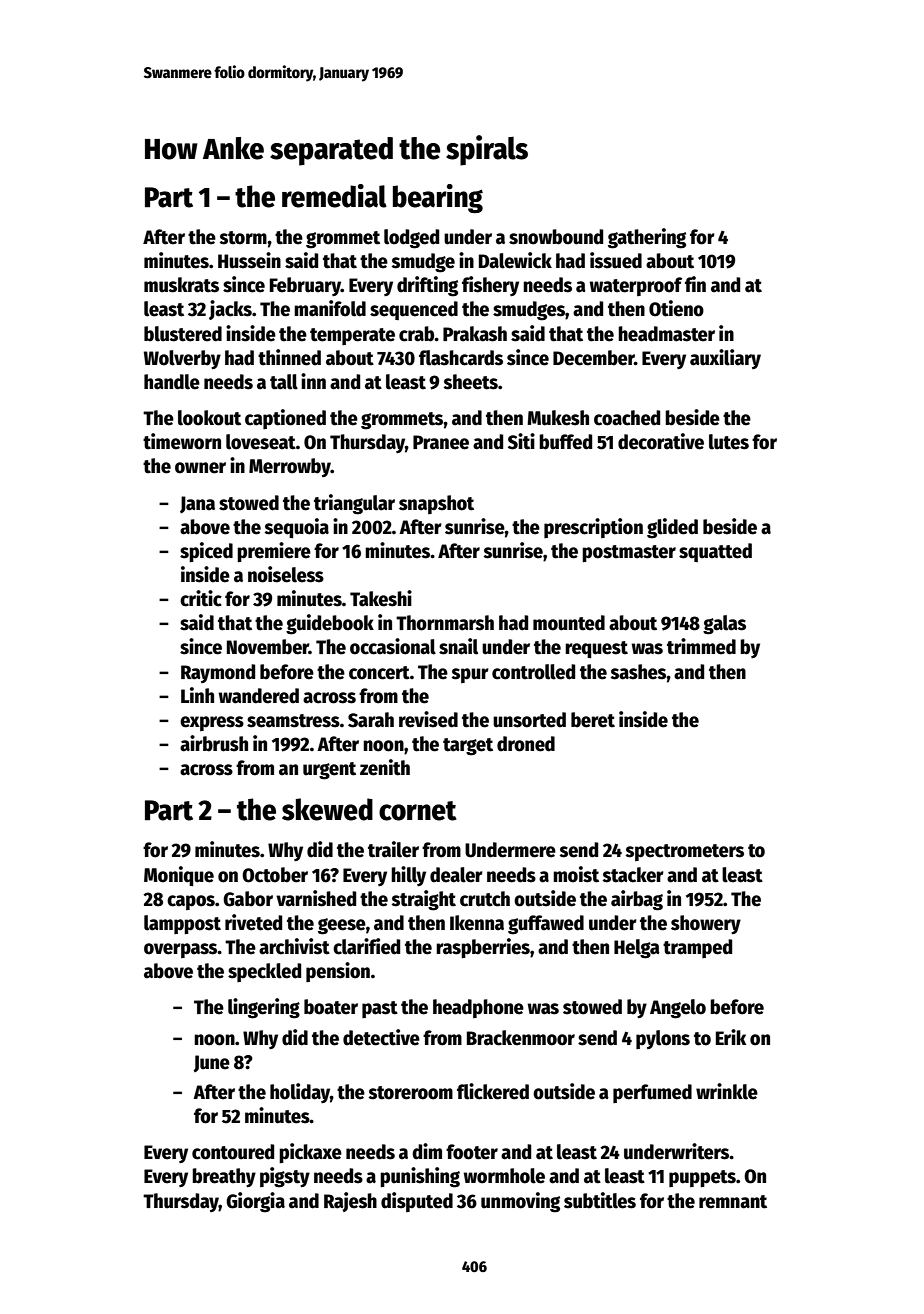  What do you see at coordinates (647, 238) in the page?
I see `gathering` at bounding box center [647, 238].
